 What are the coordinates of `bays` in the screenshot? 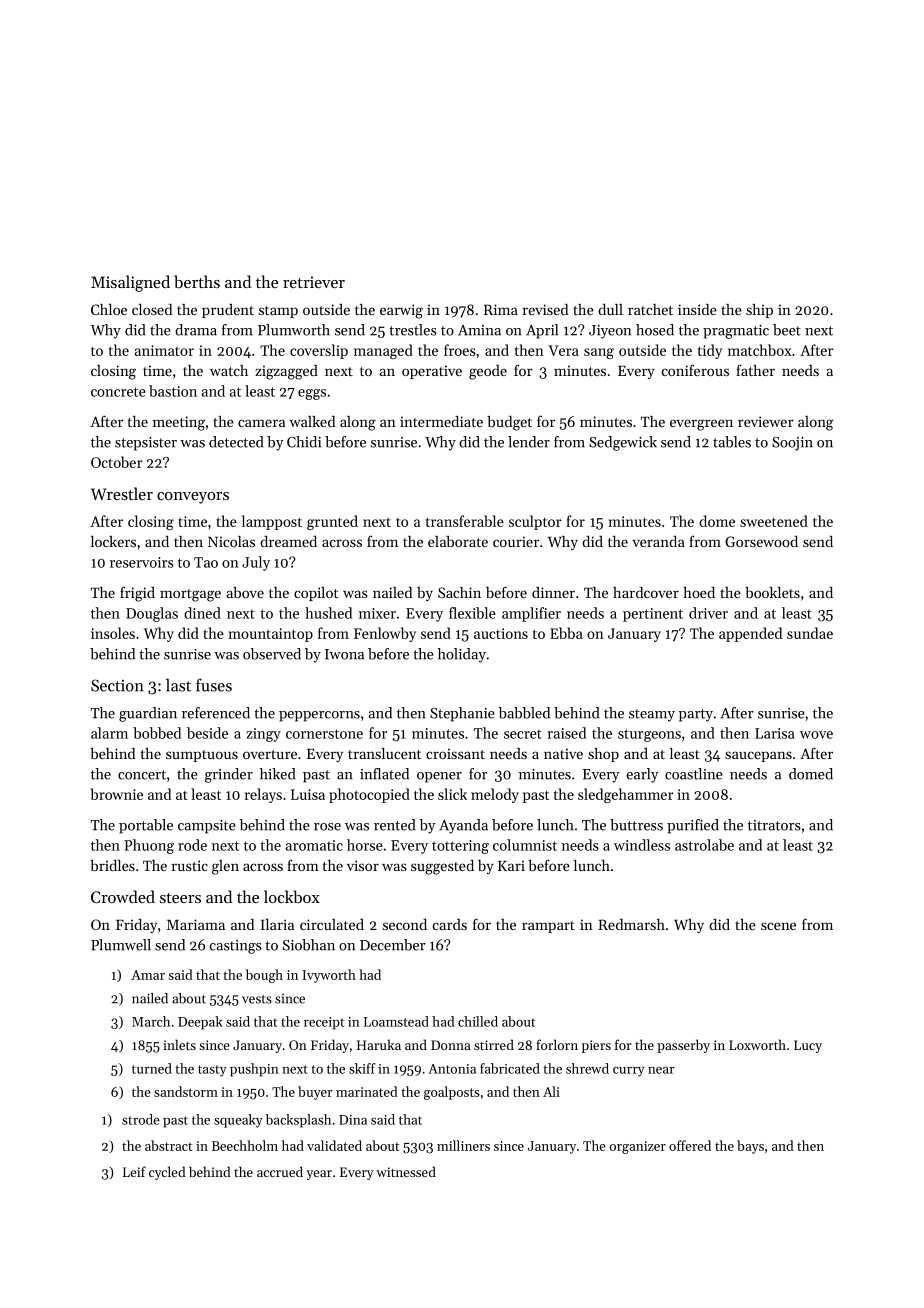 It's located at (750, 1147).
